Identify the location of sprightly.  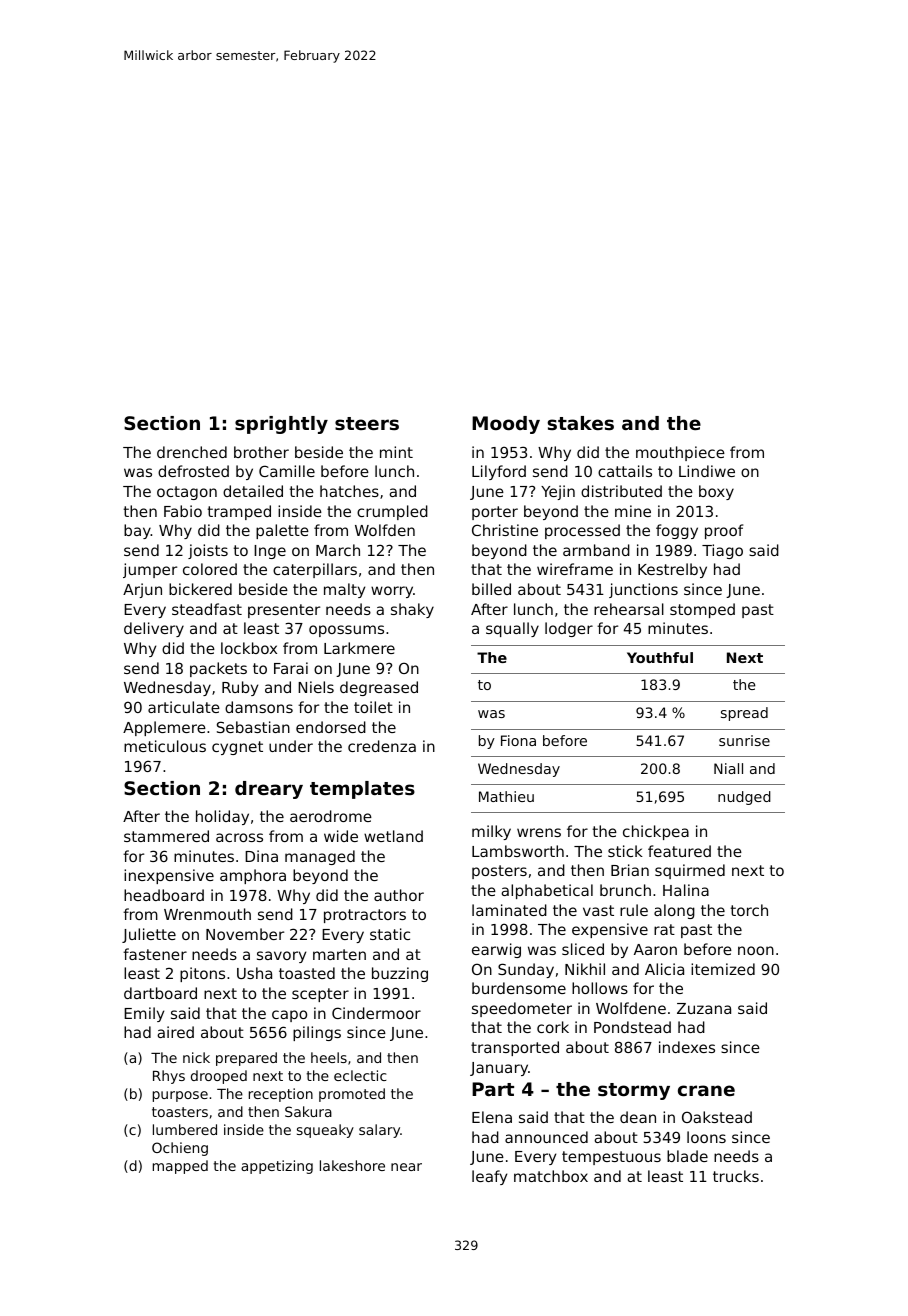
(281, 425).
